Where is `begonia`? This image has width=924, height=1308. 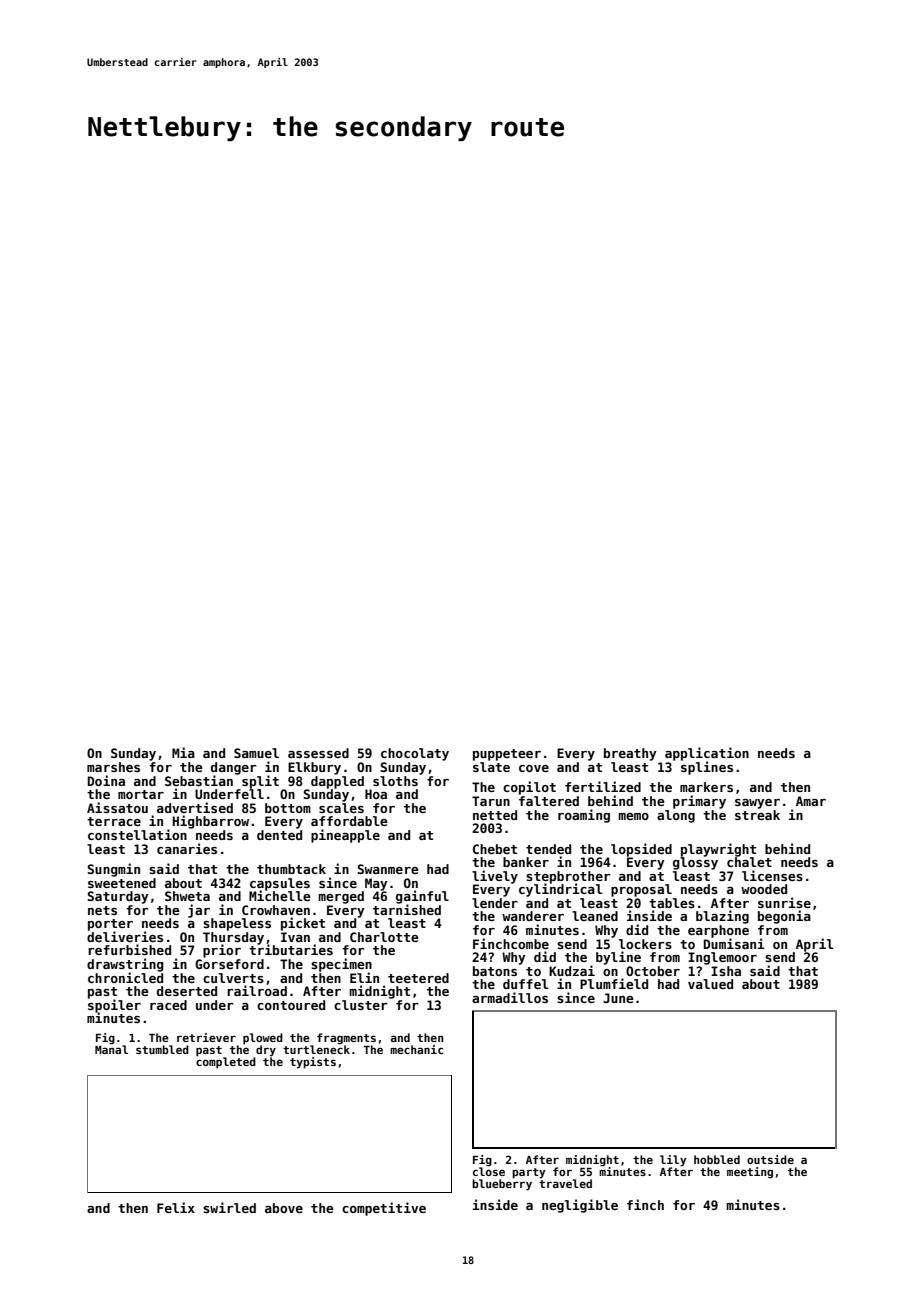
begonia is located at coordinates (784, 917).
